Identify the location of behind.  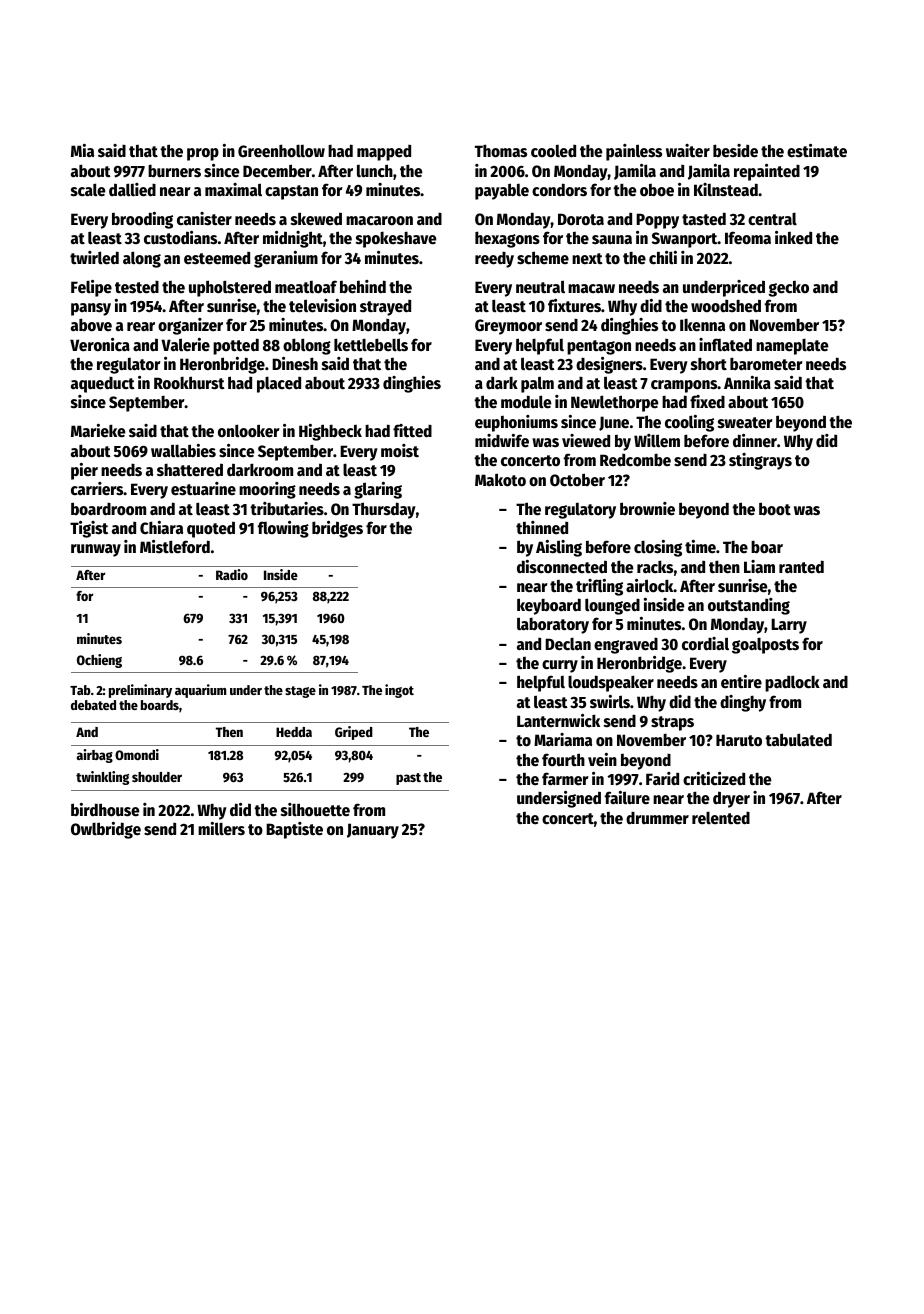
(363, 287).
